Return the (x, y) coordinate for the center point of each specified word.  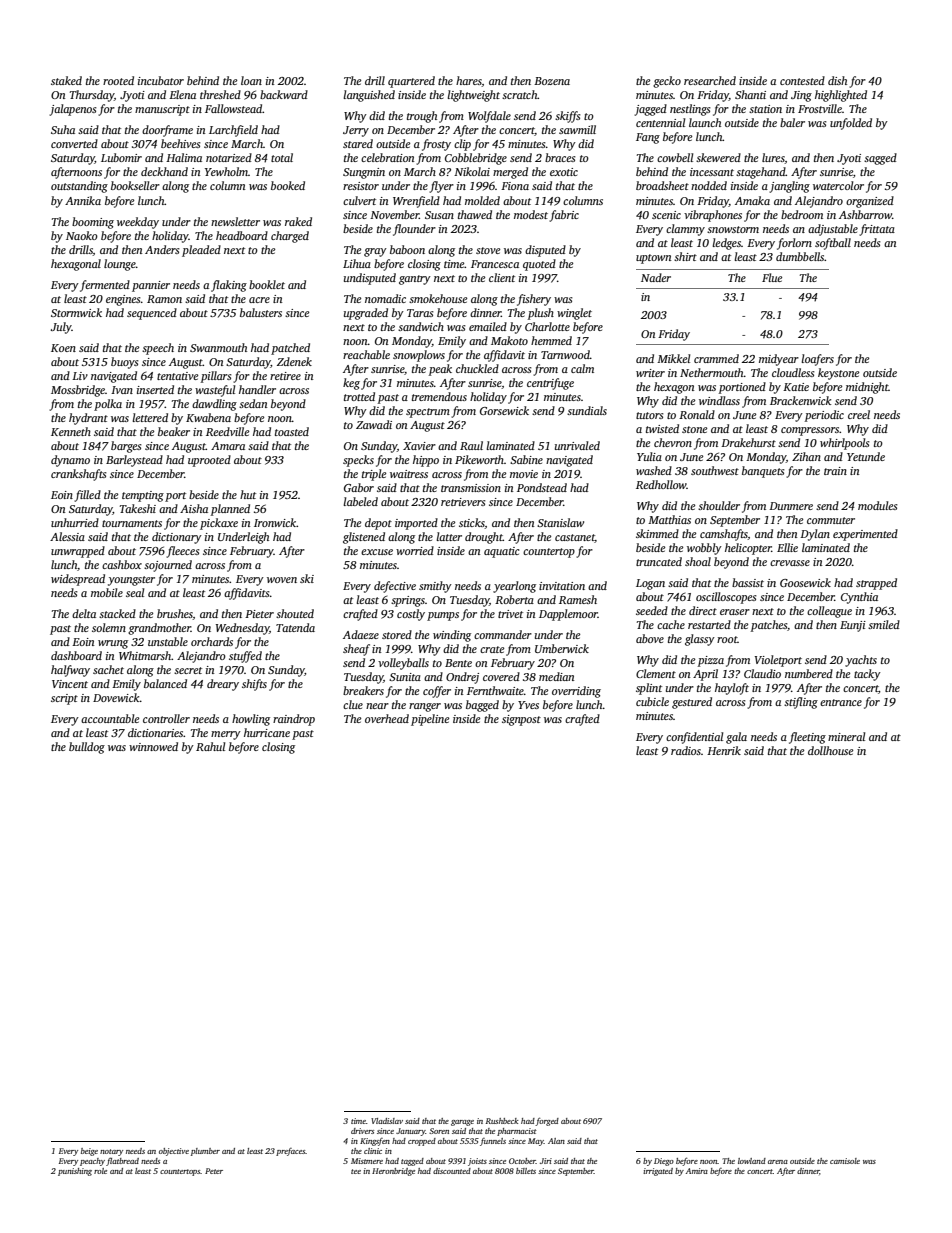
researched (710, 80)
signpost (521, 720)
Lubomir (121, 157)
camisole (845, 1161)
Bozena (552, 81)
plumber (205, 1152)
